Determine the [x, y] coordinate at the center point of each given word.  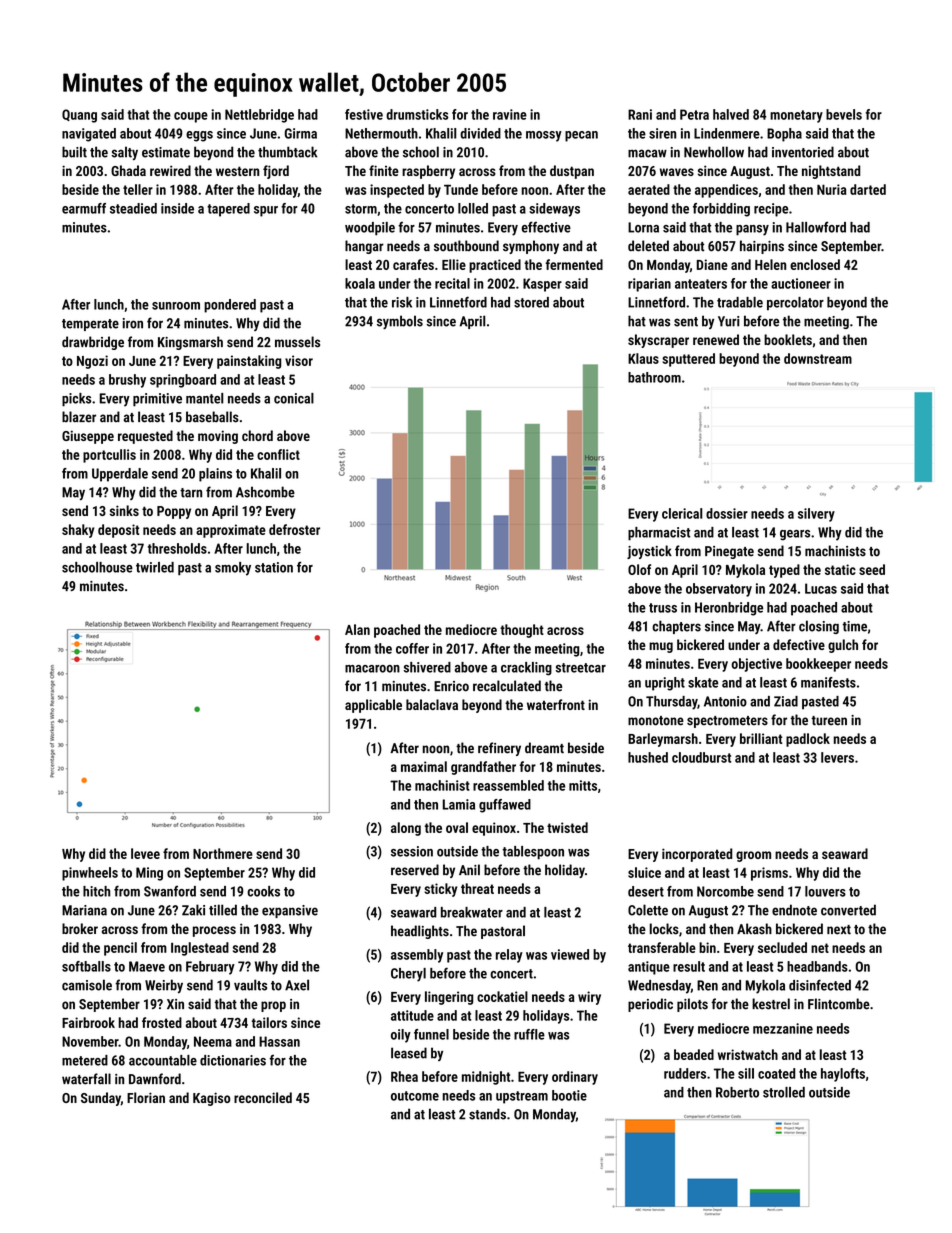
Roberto [737, 1092]
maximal [424, 766]
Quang [79, 116]
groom [753, 856]
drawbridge [93, 343]
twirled [155, 567]
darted [868, 189]
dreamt [544, 748]
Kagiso [211, 1099]
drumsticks [417, 114]
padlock [808, 740]
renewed [716, 339]
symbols [400, 322]
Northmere [223, 853]
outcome [415, 1096]
